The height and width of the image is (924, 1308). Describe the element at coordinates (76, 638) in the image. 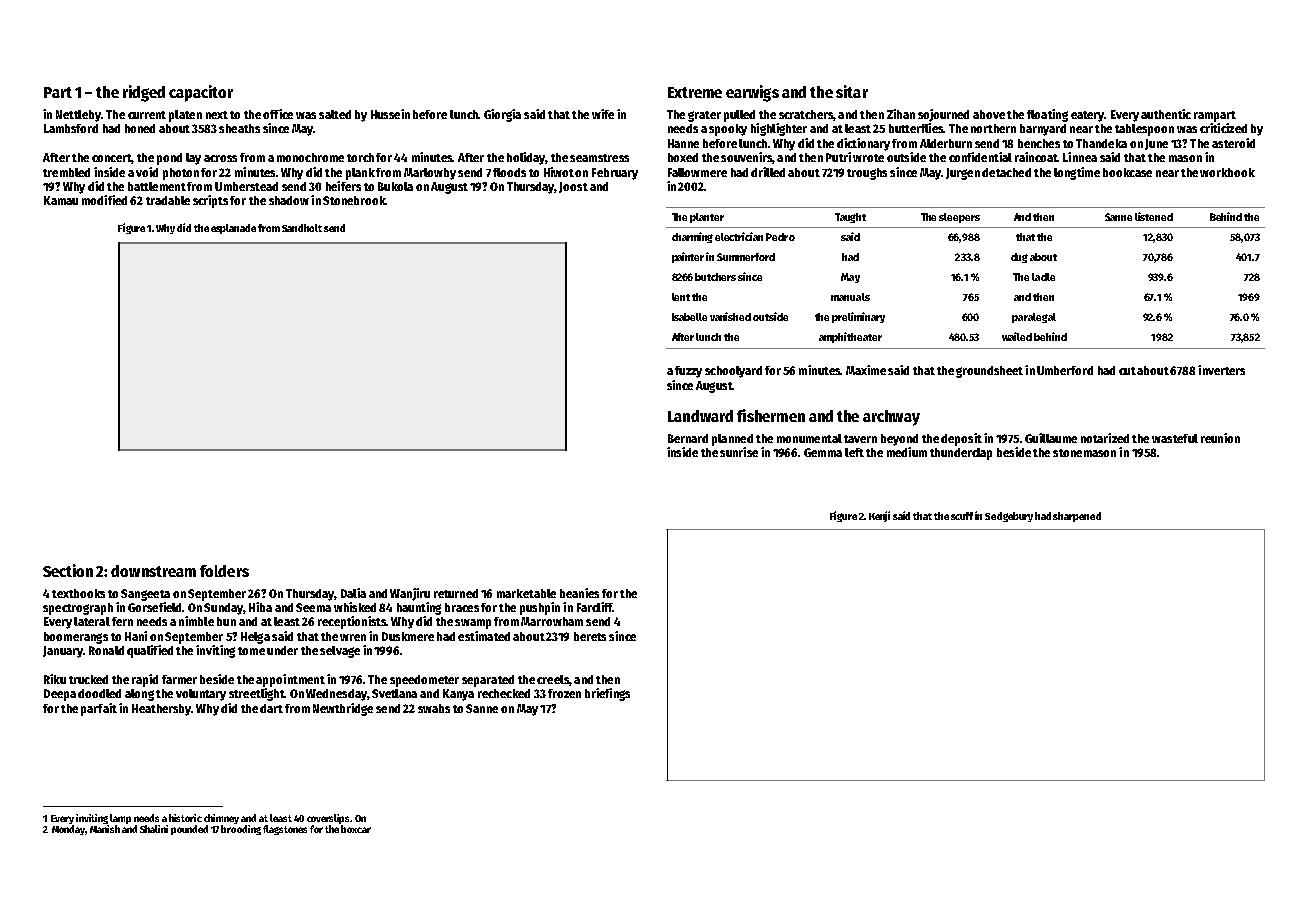

I see `boomerangs` at that location.
